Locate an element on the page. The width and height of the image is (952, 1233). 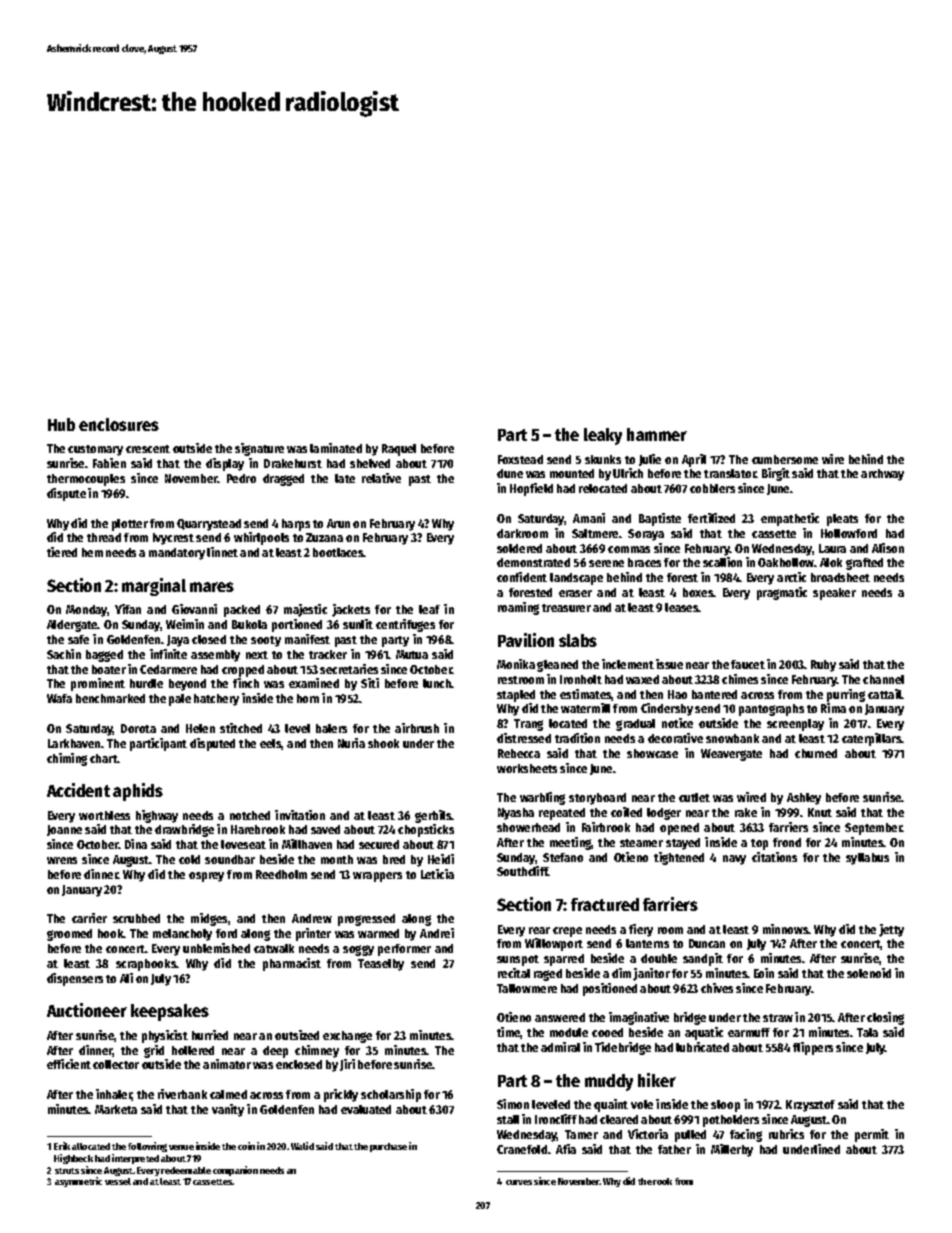
caterpillars is located at coordinates (872, 739).
